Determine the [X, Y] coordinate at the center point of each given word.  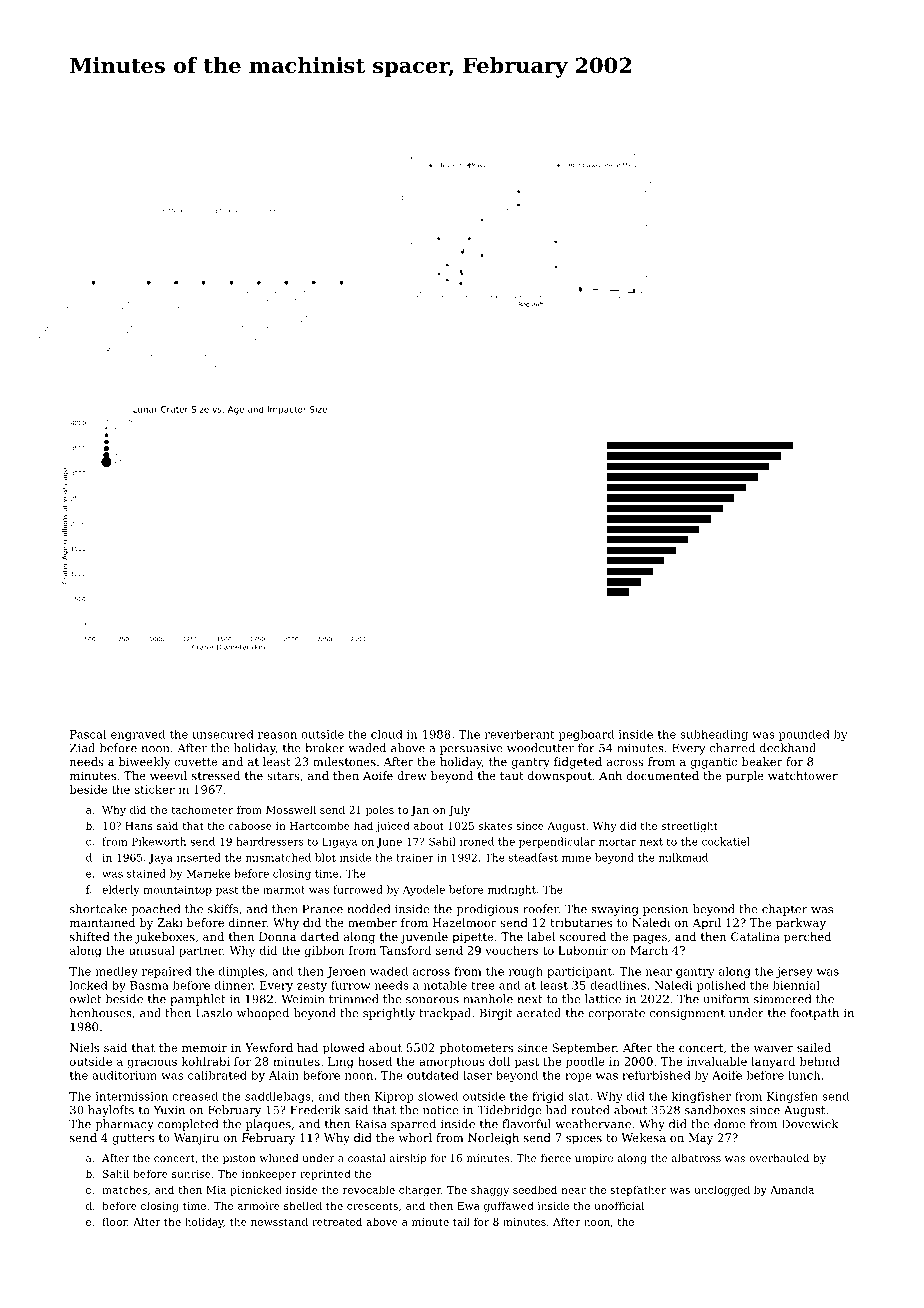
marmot [284, 890]
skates [495, 825]
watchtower [803, 775]
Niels [84, 1047]
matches [124, 1189]
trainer [415, 858]
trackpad [445, 1014]
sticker [155, 789]
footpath [814, 1014]
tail [461, 1221]
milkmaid [683, 857]
